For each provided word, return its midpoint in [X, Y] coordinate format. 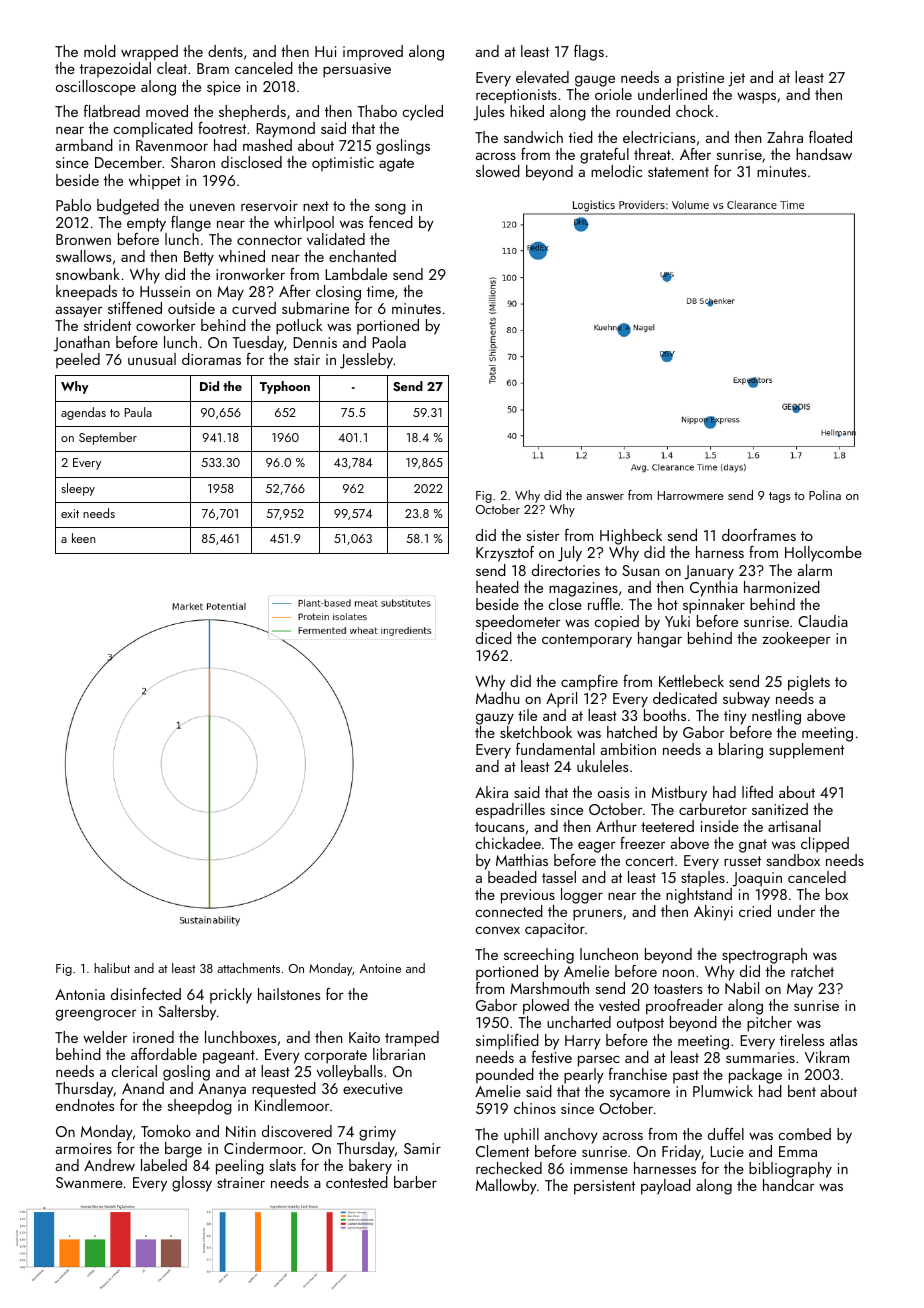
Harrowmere [691, 495]
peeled [78, 361]
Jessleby [366, 361]
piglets [809, 683]
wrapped [149, 53]
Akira [491, 792]
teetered [667, 826]
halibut [112, 968]
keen [83, 538]
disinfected [146, 994]
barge [183, 1150]
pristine [700, 79]
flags [589, 53]
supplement [806, 751]
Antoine [380, 968]
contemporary [587, 641]
